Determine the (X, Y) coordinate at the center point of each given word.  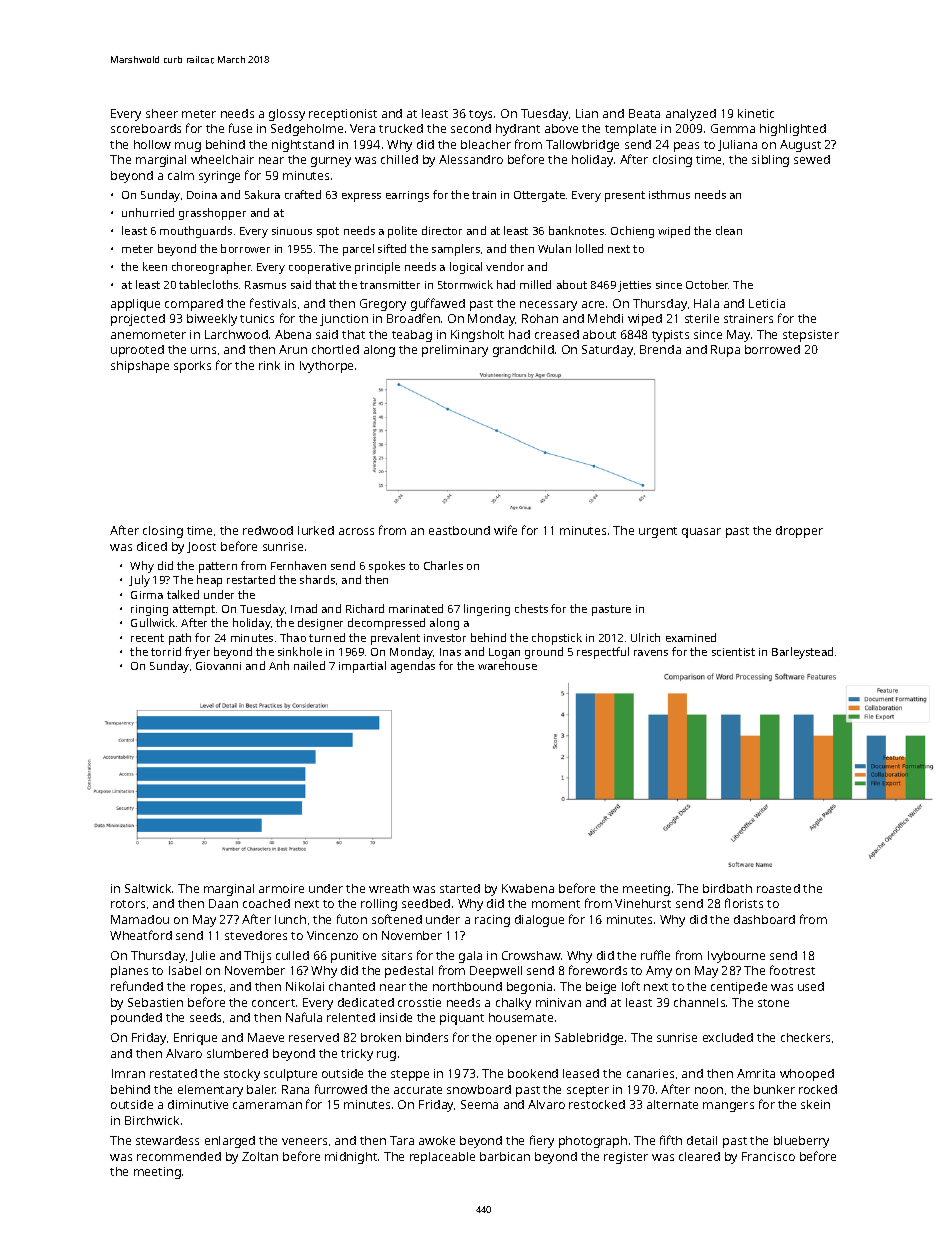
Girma (147, 595)
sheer (162, 113)
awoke (437, 1140)
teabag (412, 336)
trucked (401, 128)
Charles (443, 565)
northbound (467, 986)
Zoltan (260, 1156)
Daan (223, 903)
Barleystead (802, 653)
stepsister (811, 336)
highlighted (793, 130)
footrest (792, 970)
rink (269, 365)
